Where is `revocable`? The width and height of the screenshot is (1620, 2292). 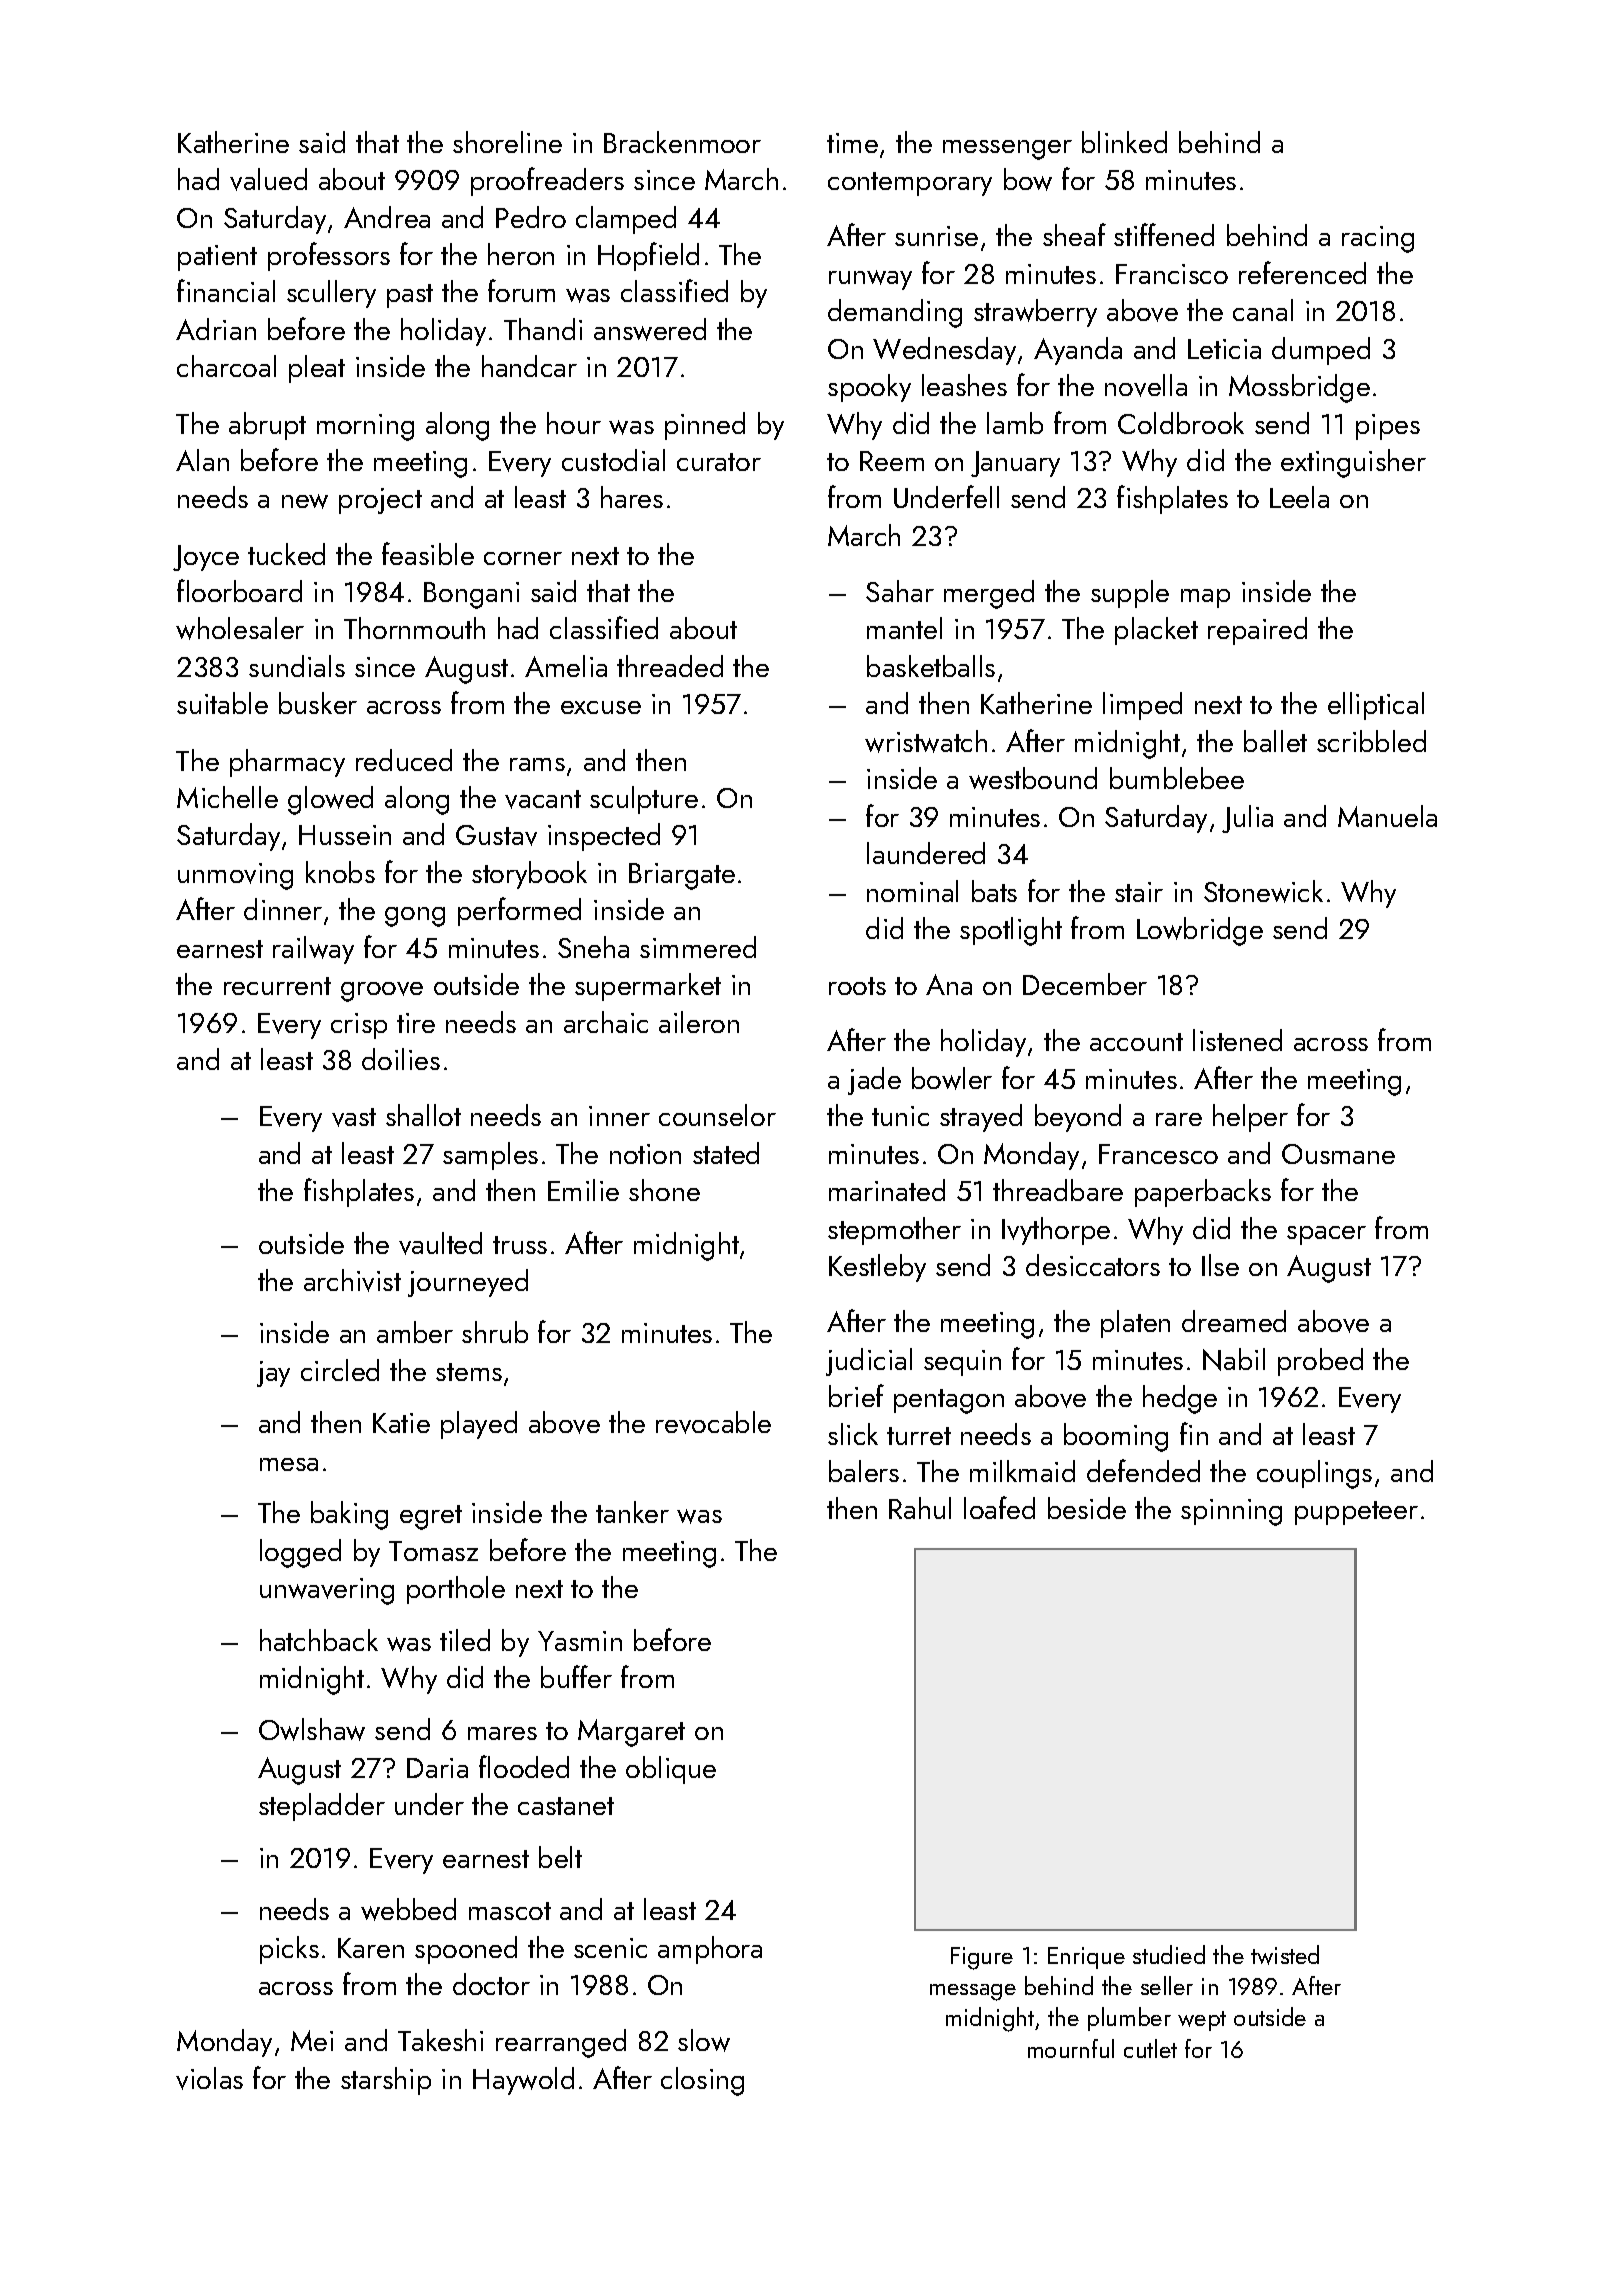
revocable is located at coordinates (713, 1422).
